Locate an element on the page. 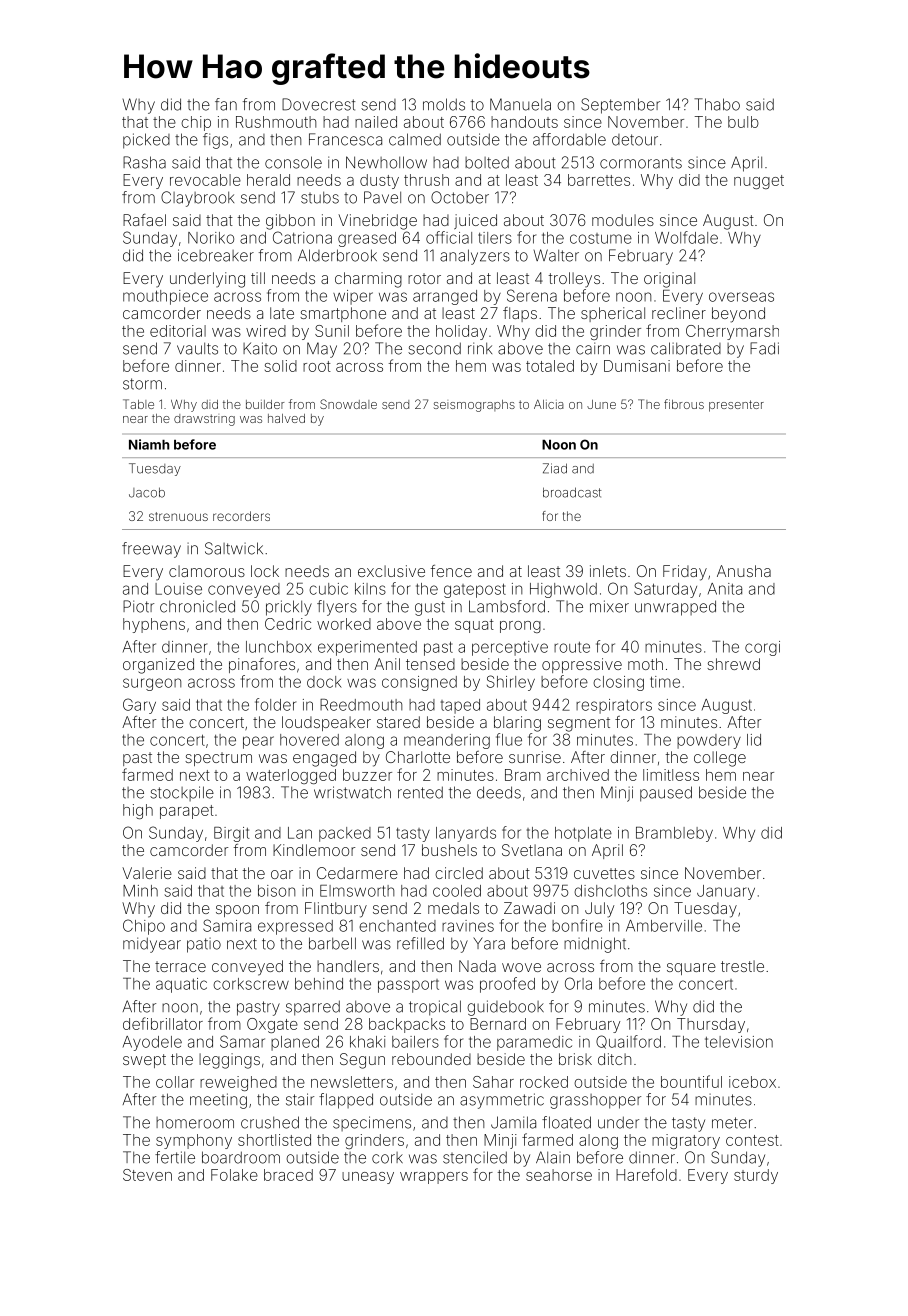 The width and height of the document is (908, 1316). stockpile is located at coordinates (182, 793).
